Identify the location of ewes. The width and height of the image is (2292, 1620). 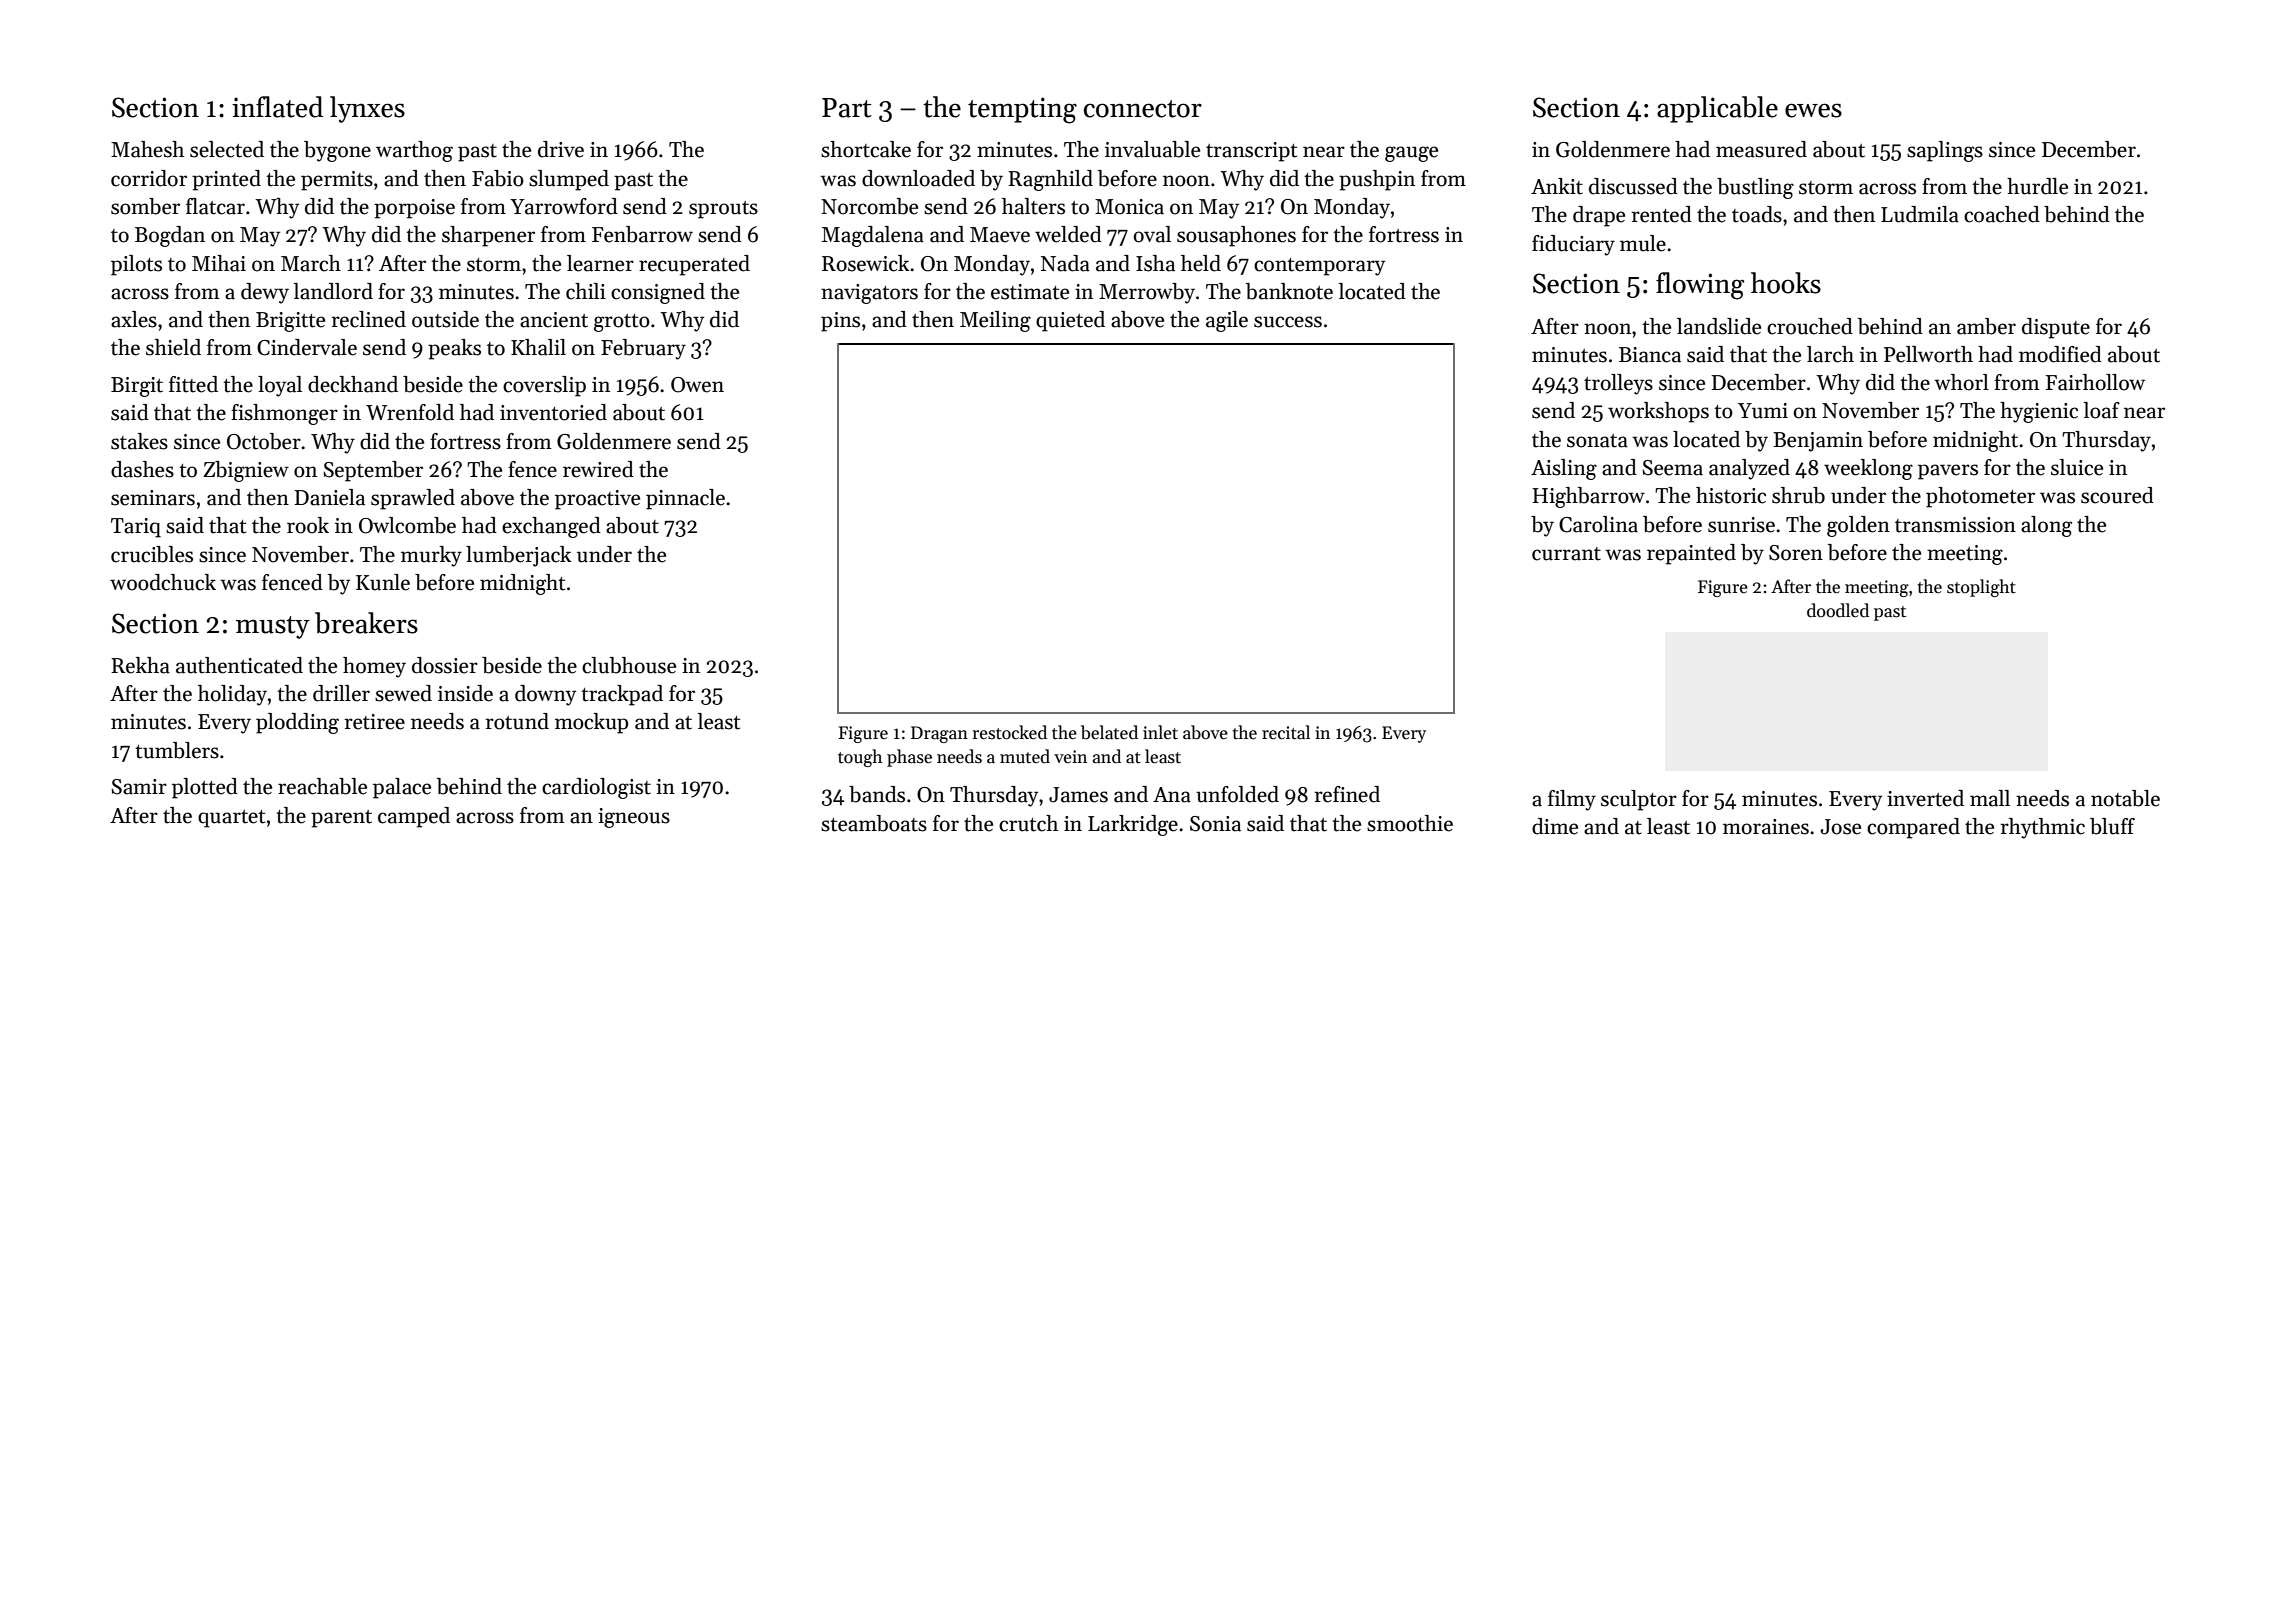
(1813, 110).
